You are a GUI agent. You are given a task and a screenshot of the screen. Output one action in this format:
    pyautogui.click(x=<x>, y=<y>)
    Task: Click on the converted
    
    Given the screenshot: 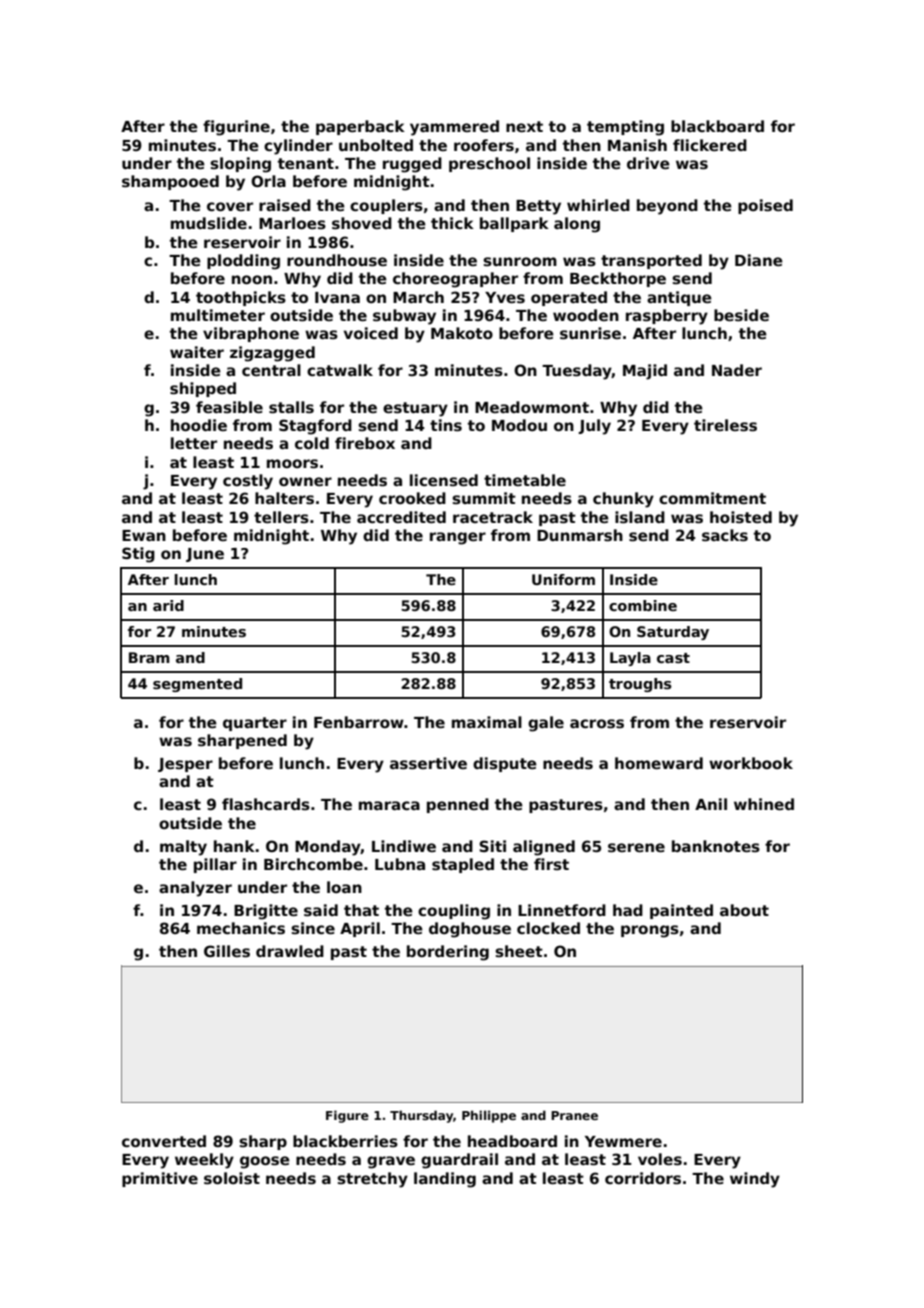 What is the action you would take?
    pyautogui.click(x=164, y=1141)
